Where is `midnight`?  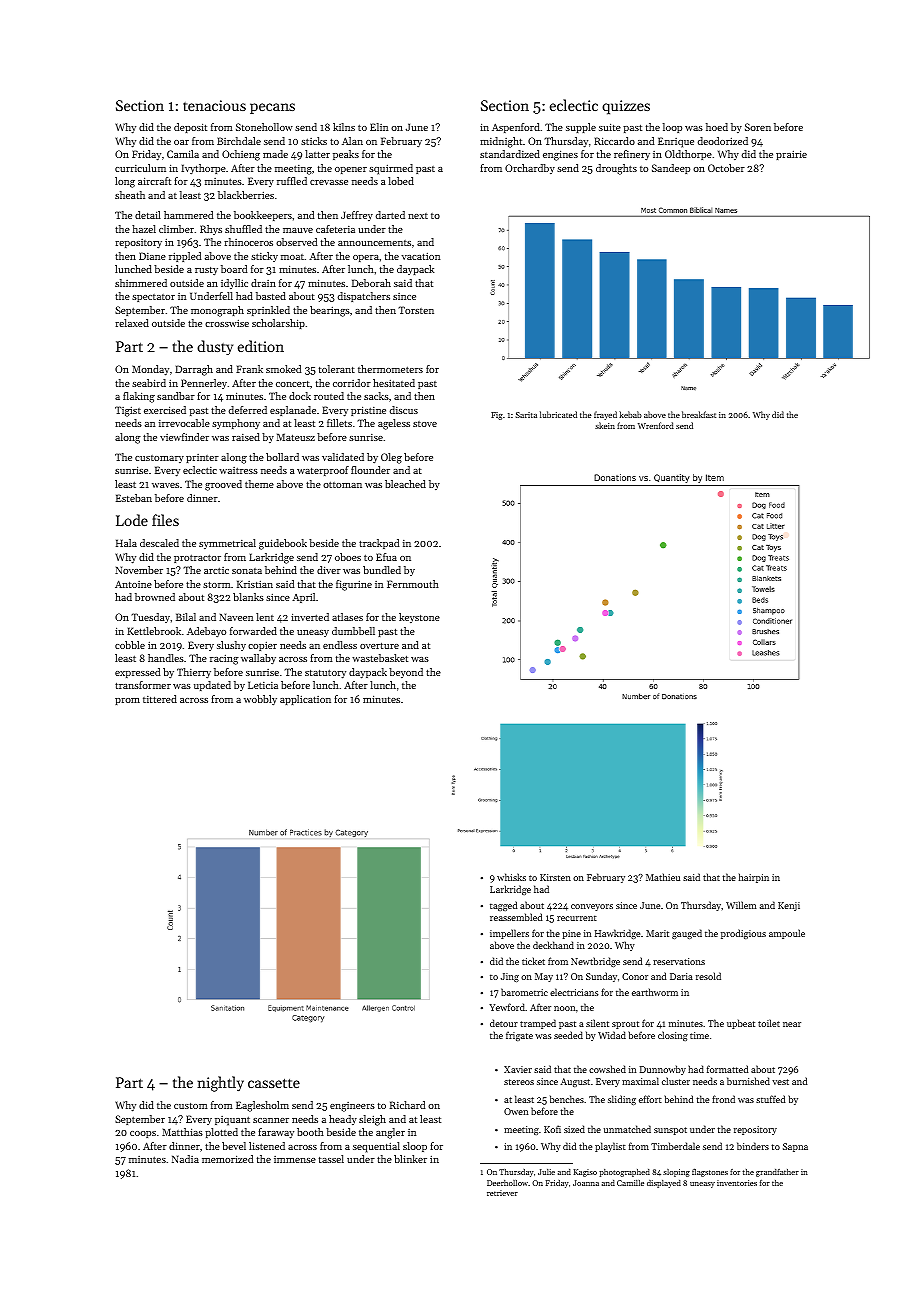
midnight is located at coordinates (501, 142).
